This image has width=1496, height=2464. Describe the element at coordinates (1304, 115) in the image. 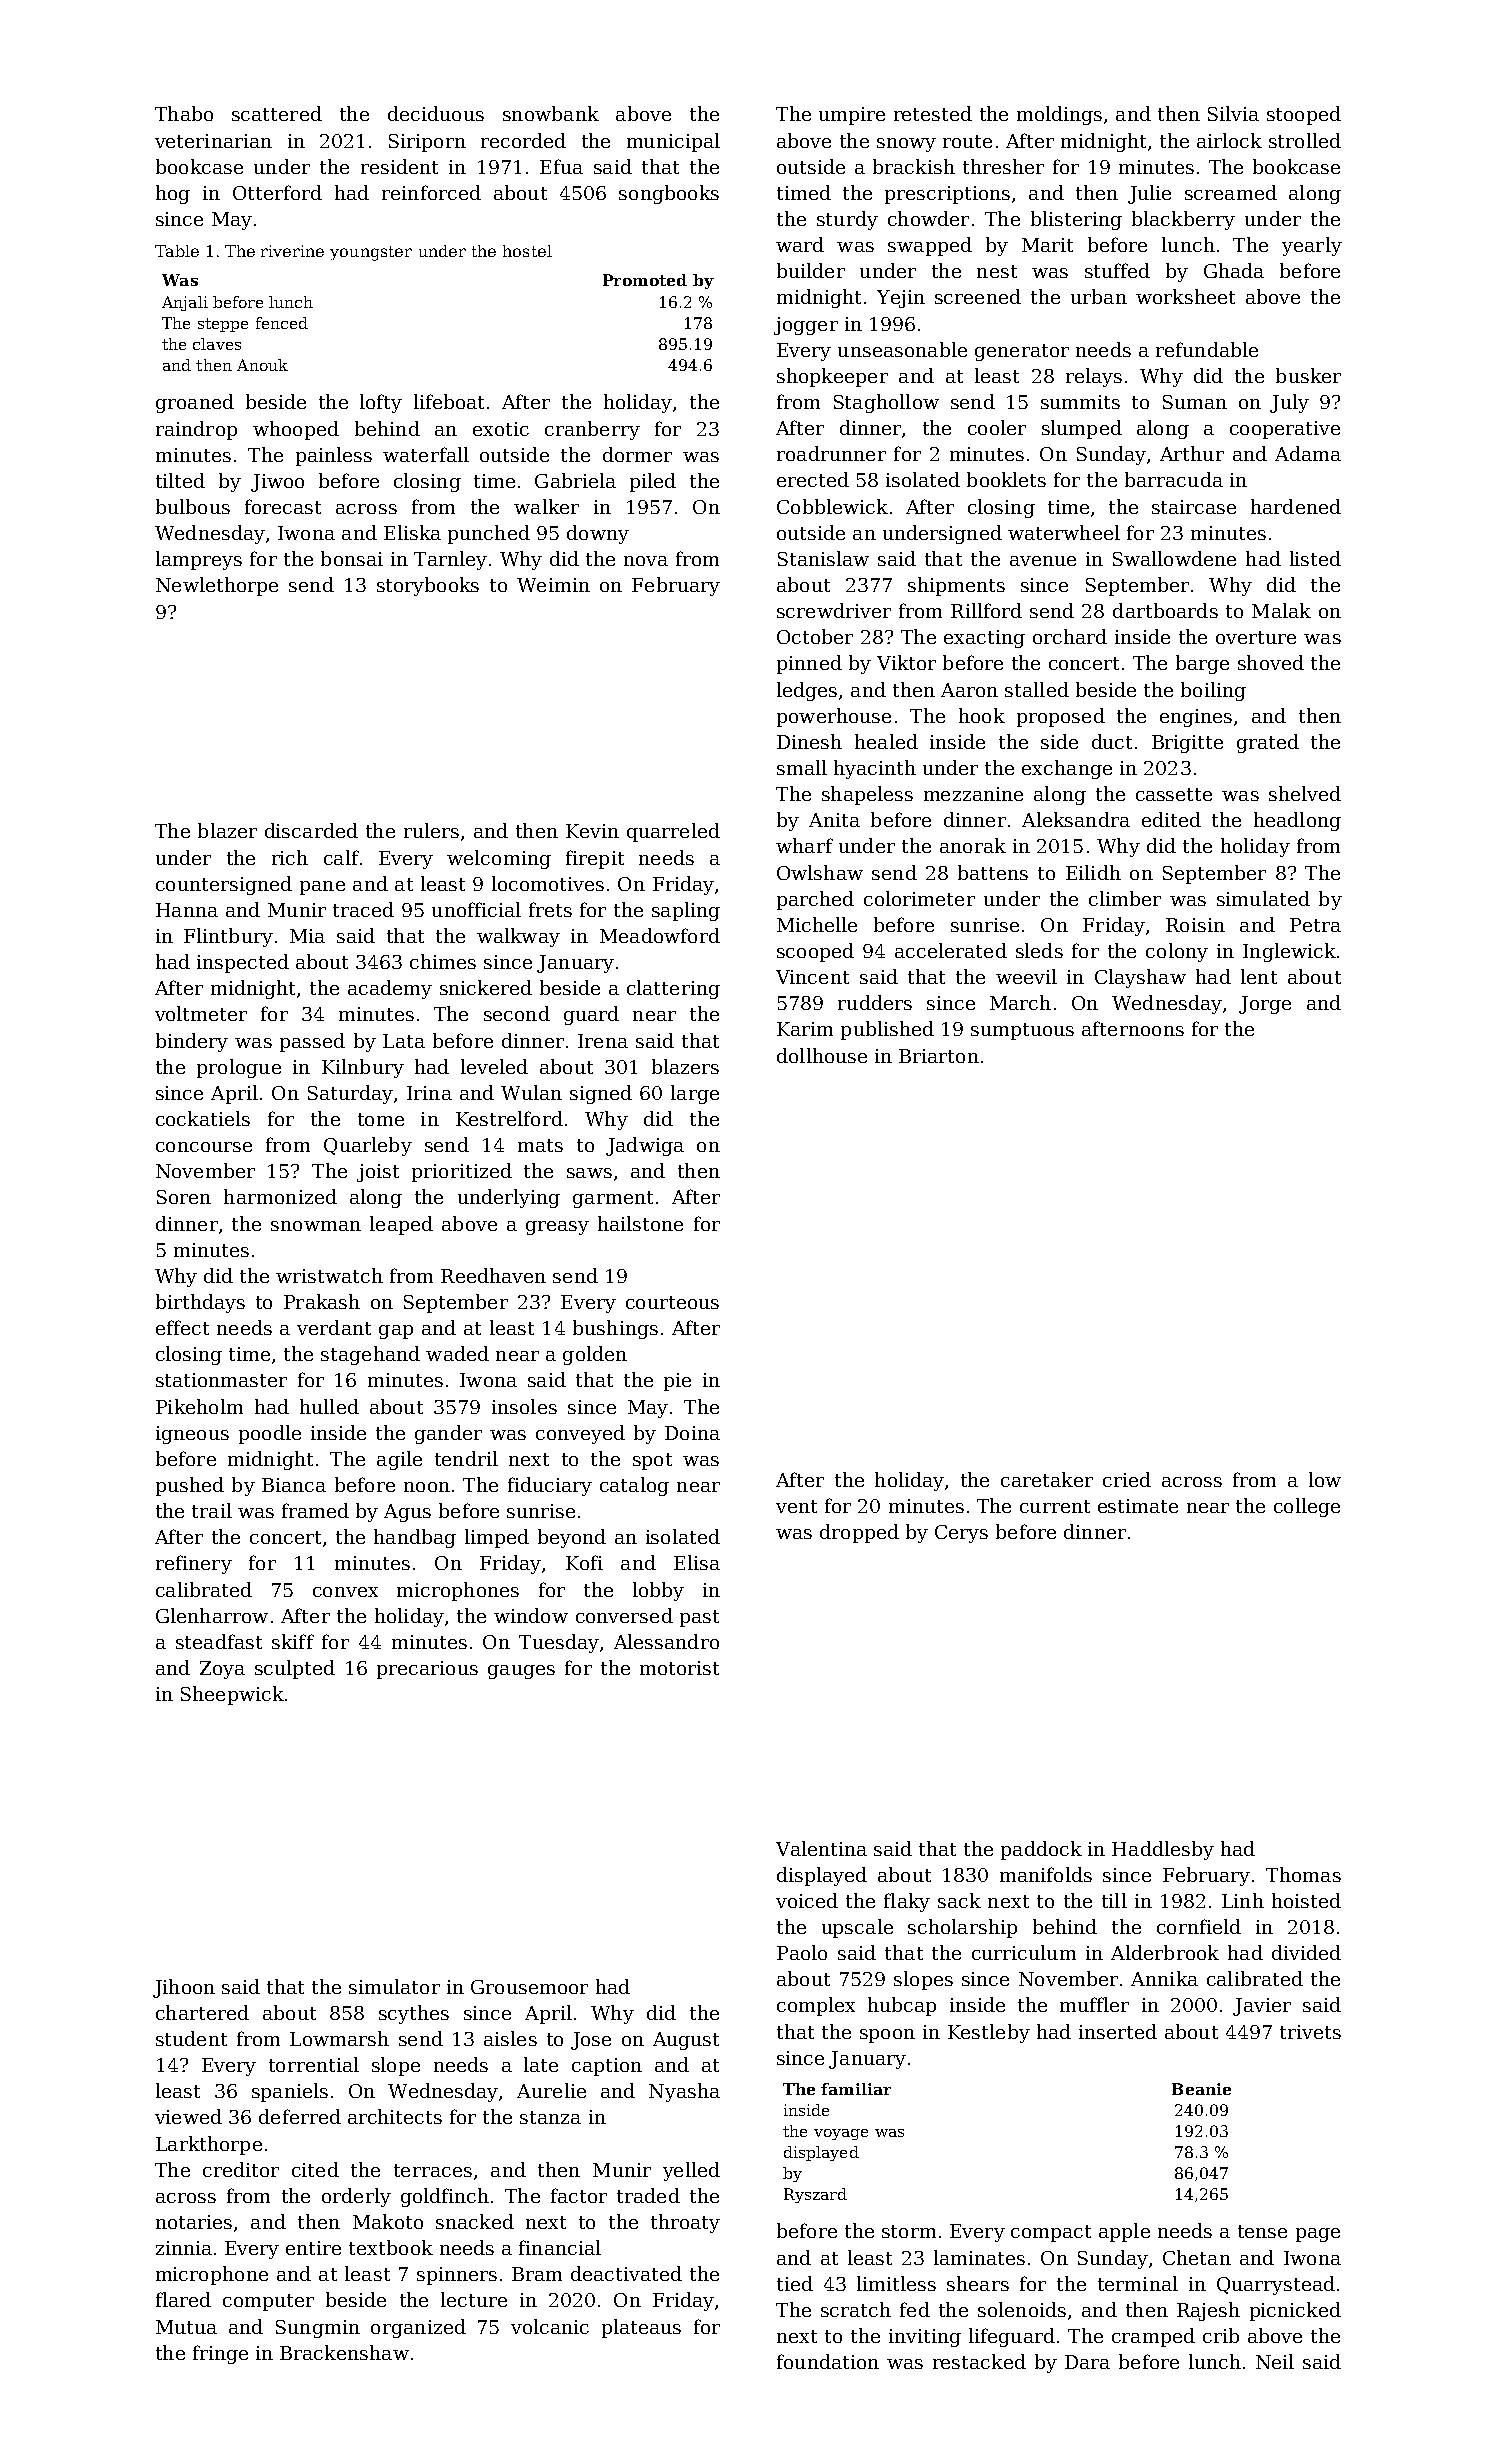

I see `stooped` at that location.
